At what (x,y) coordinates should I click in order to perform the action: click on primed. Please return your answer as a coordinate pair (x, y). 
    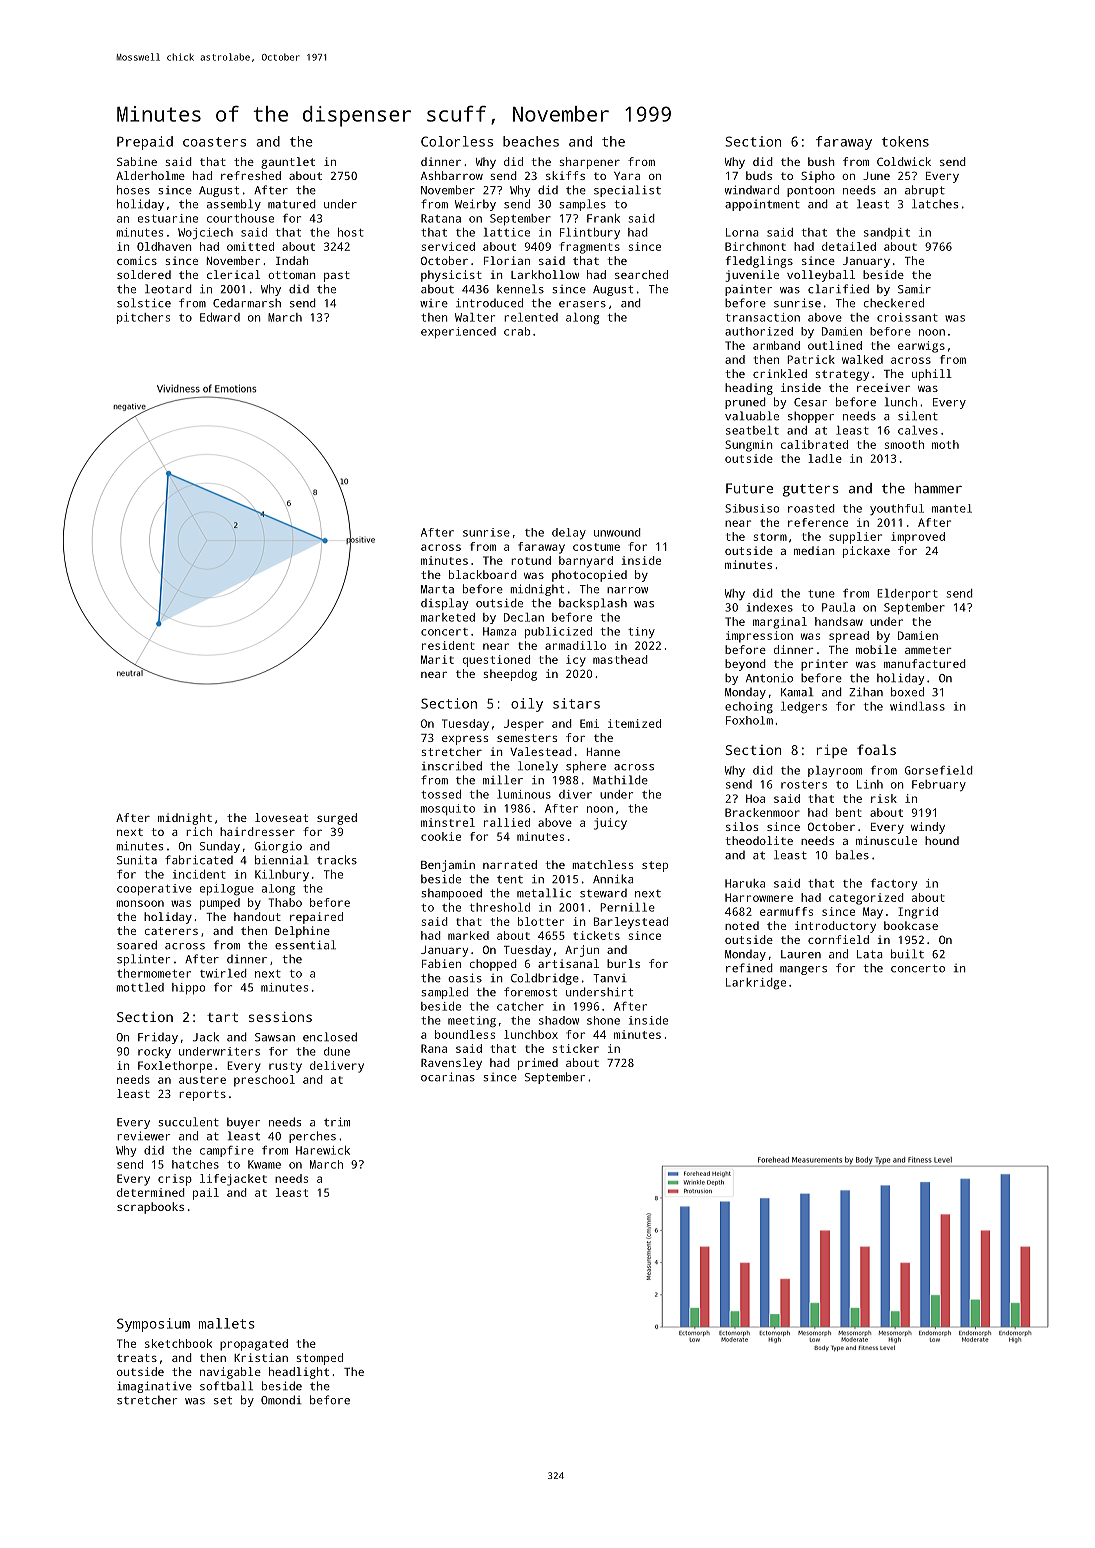
    Looking at the image, I should click on (538, 1064).
